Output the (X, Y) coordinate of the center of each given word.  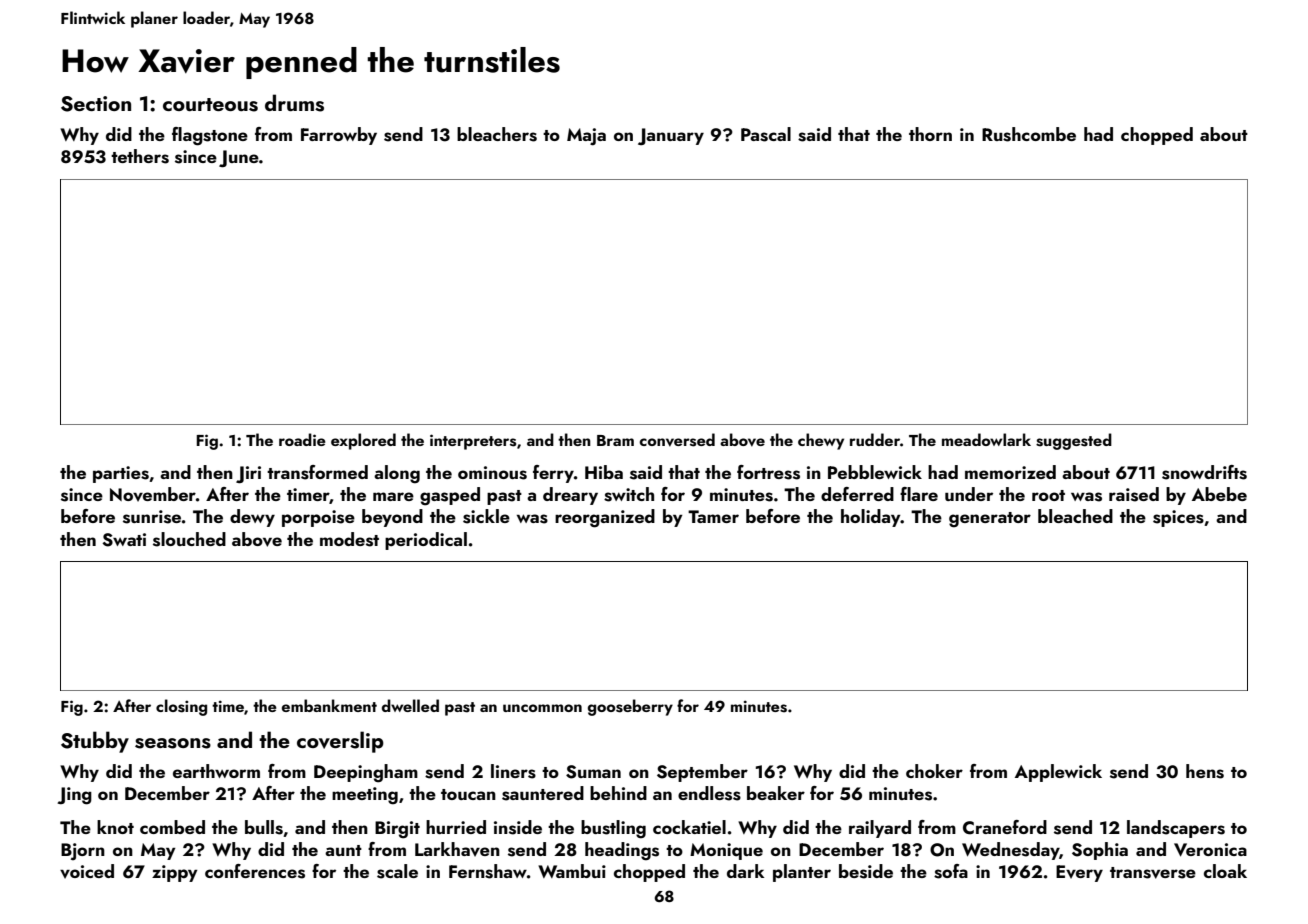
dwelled (410, 705)
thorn (930, 134)
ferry (553, 474)
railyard (880, 829)
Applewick (1058, 773)
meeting (365, 796)
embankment (329, 705)
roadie (302, 439)
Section (96, 104)
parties (121, 474)
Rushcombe (1029, 134)
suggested (1074, 441)
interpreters (473, 442)
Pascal (766, 134)
